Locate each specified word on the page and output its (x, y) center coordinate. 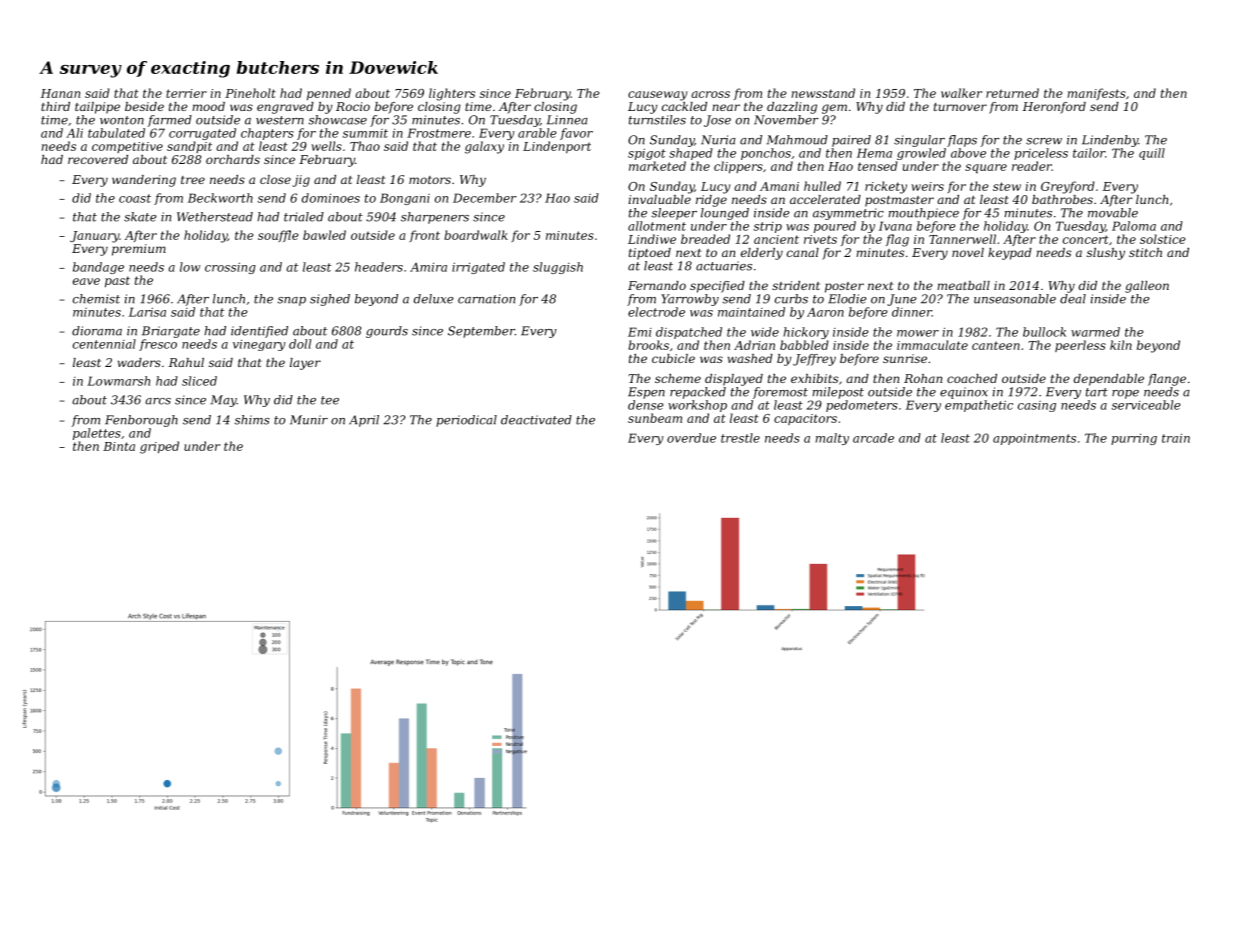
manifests (1096, 94)
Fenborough (141, 421)
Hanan (60, 93)
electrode (656, 312)
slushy (1106, 254)
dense (646, 405)
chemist (96, 299)
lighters (452, 94)
